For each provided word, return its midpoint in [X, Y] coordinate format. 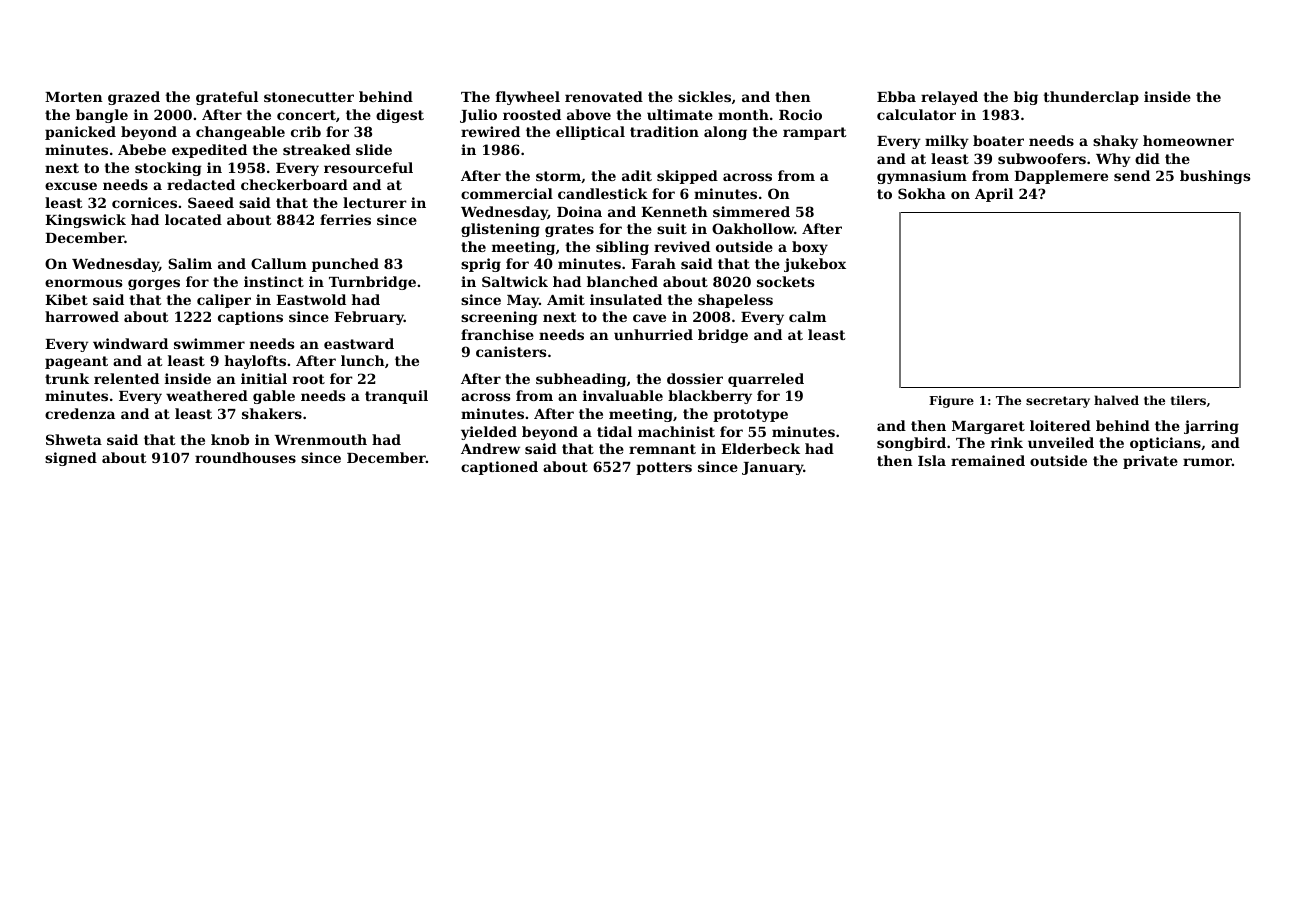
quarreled [766, 380]
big [1026, 98]
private [1150, 462]
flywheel [528, 98]
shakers [272, 413]
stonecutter [309, 97]
